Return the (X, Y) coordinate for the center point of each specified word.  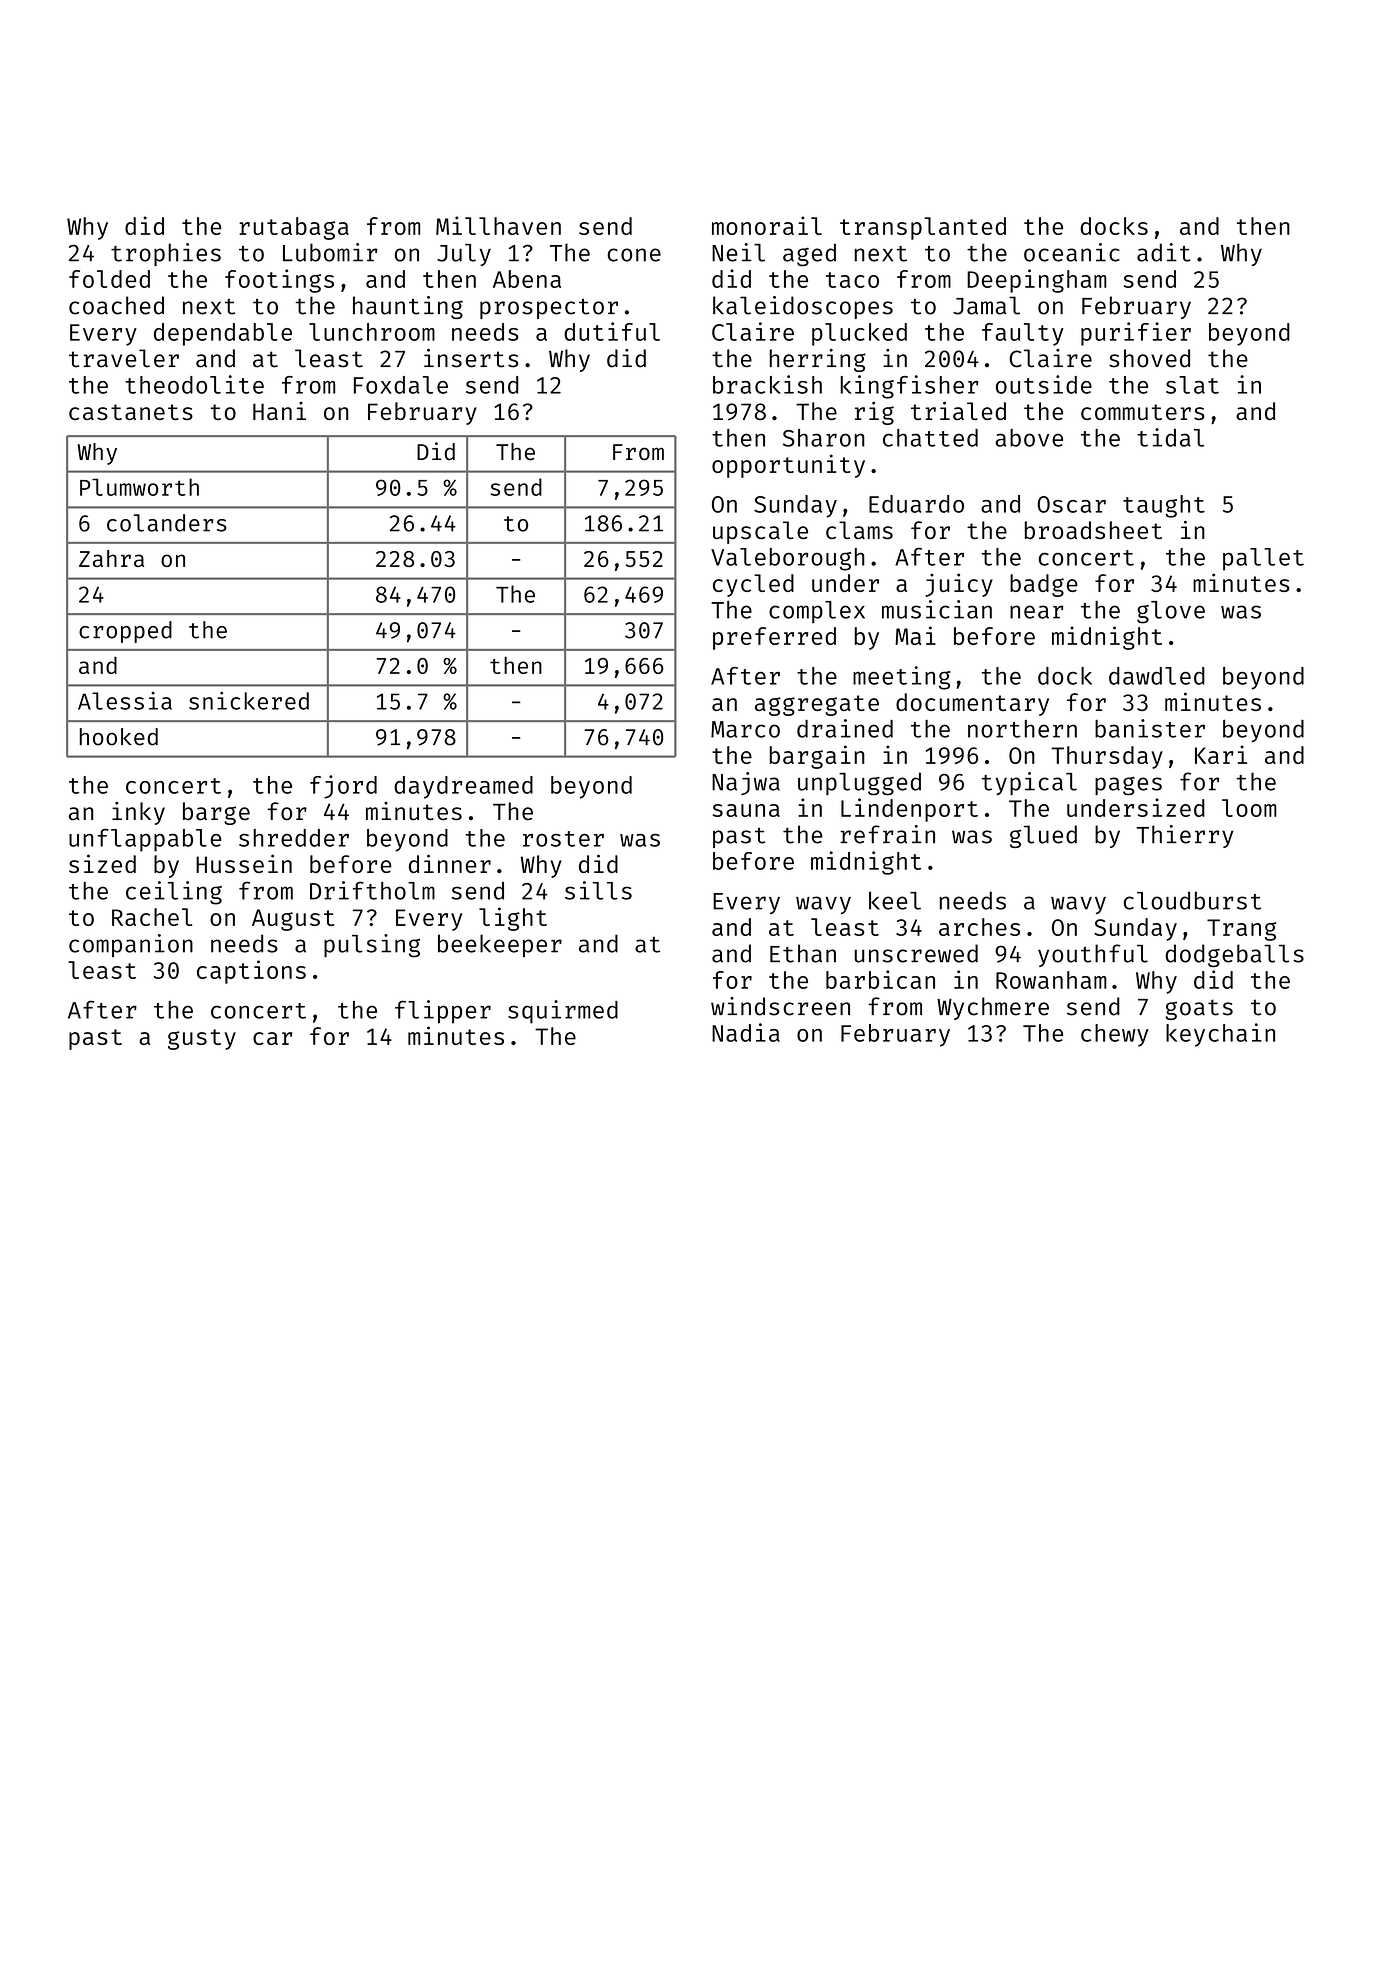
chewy (1115, 1035)
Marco (745, 729)
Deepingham (1037, 281)
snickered (249, 701)
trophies (166, 254)
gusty (202, 1039)
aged (809, 255)
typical (1029, 783)
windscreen (780, 1006)
